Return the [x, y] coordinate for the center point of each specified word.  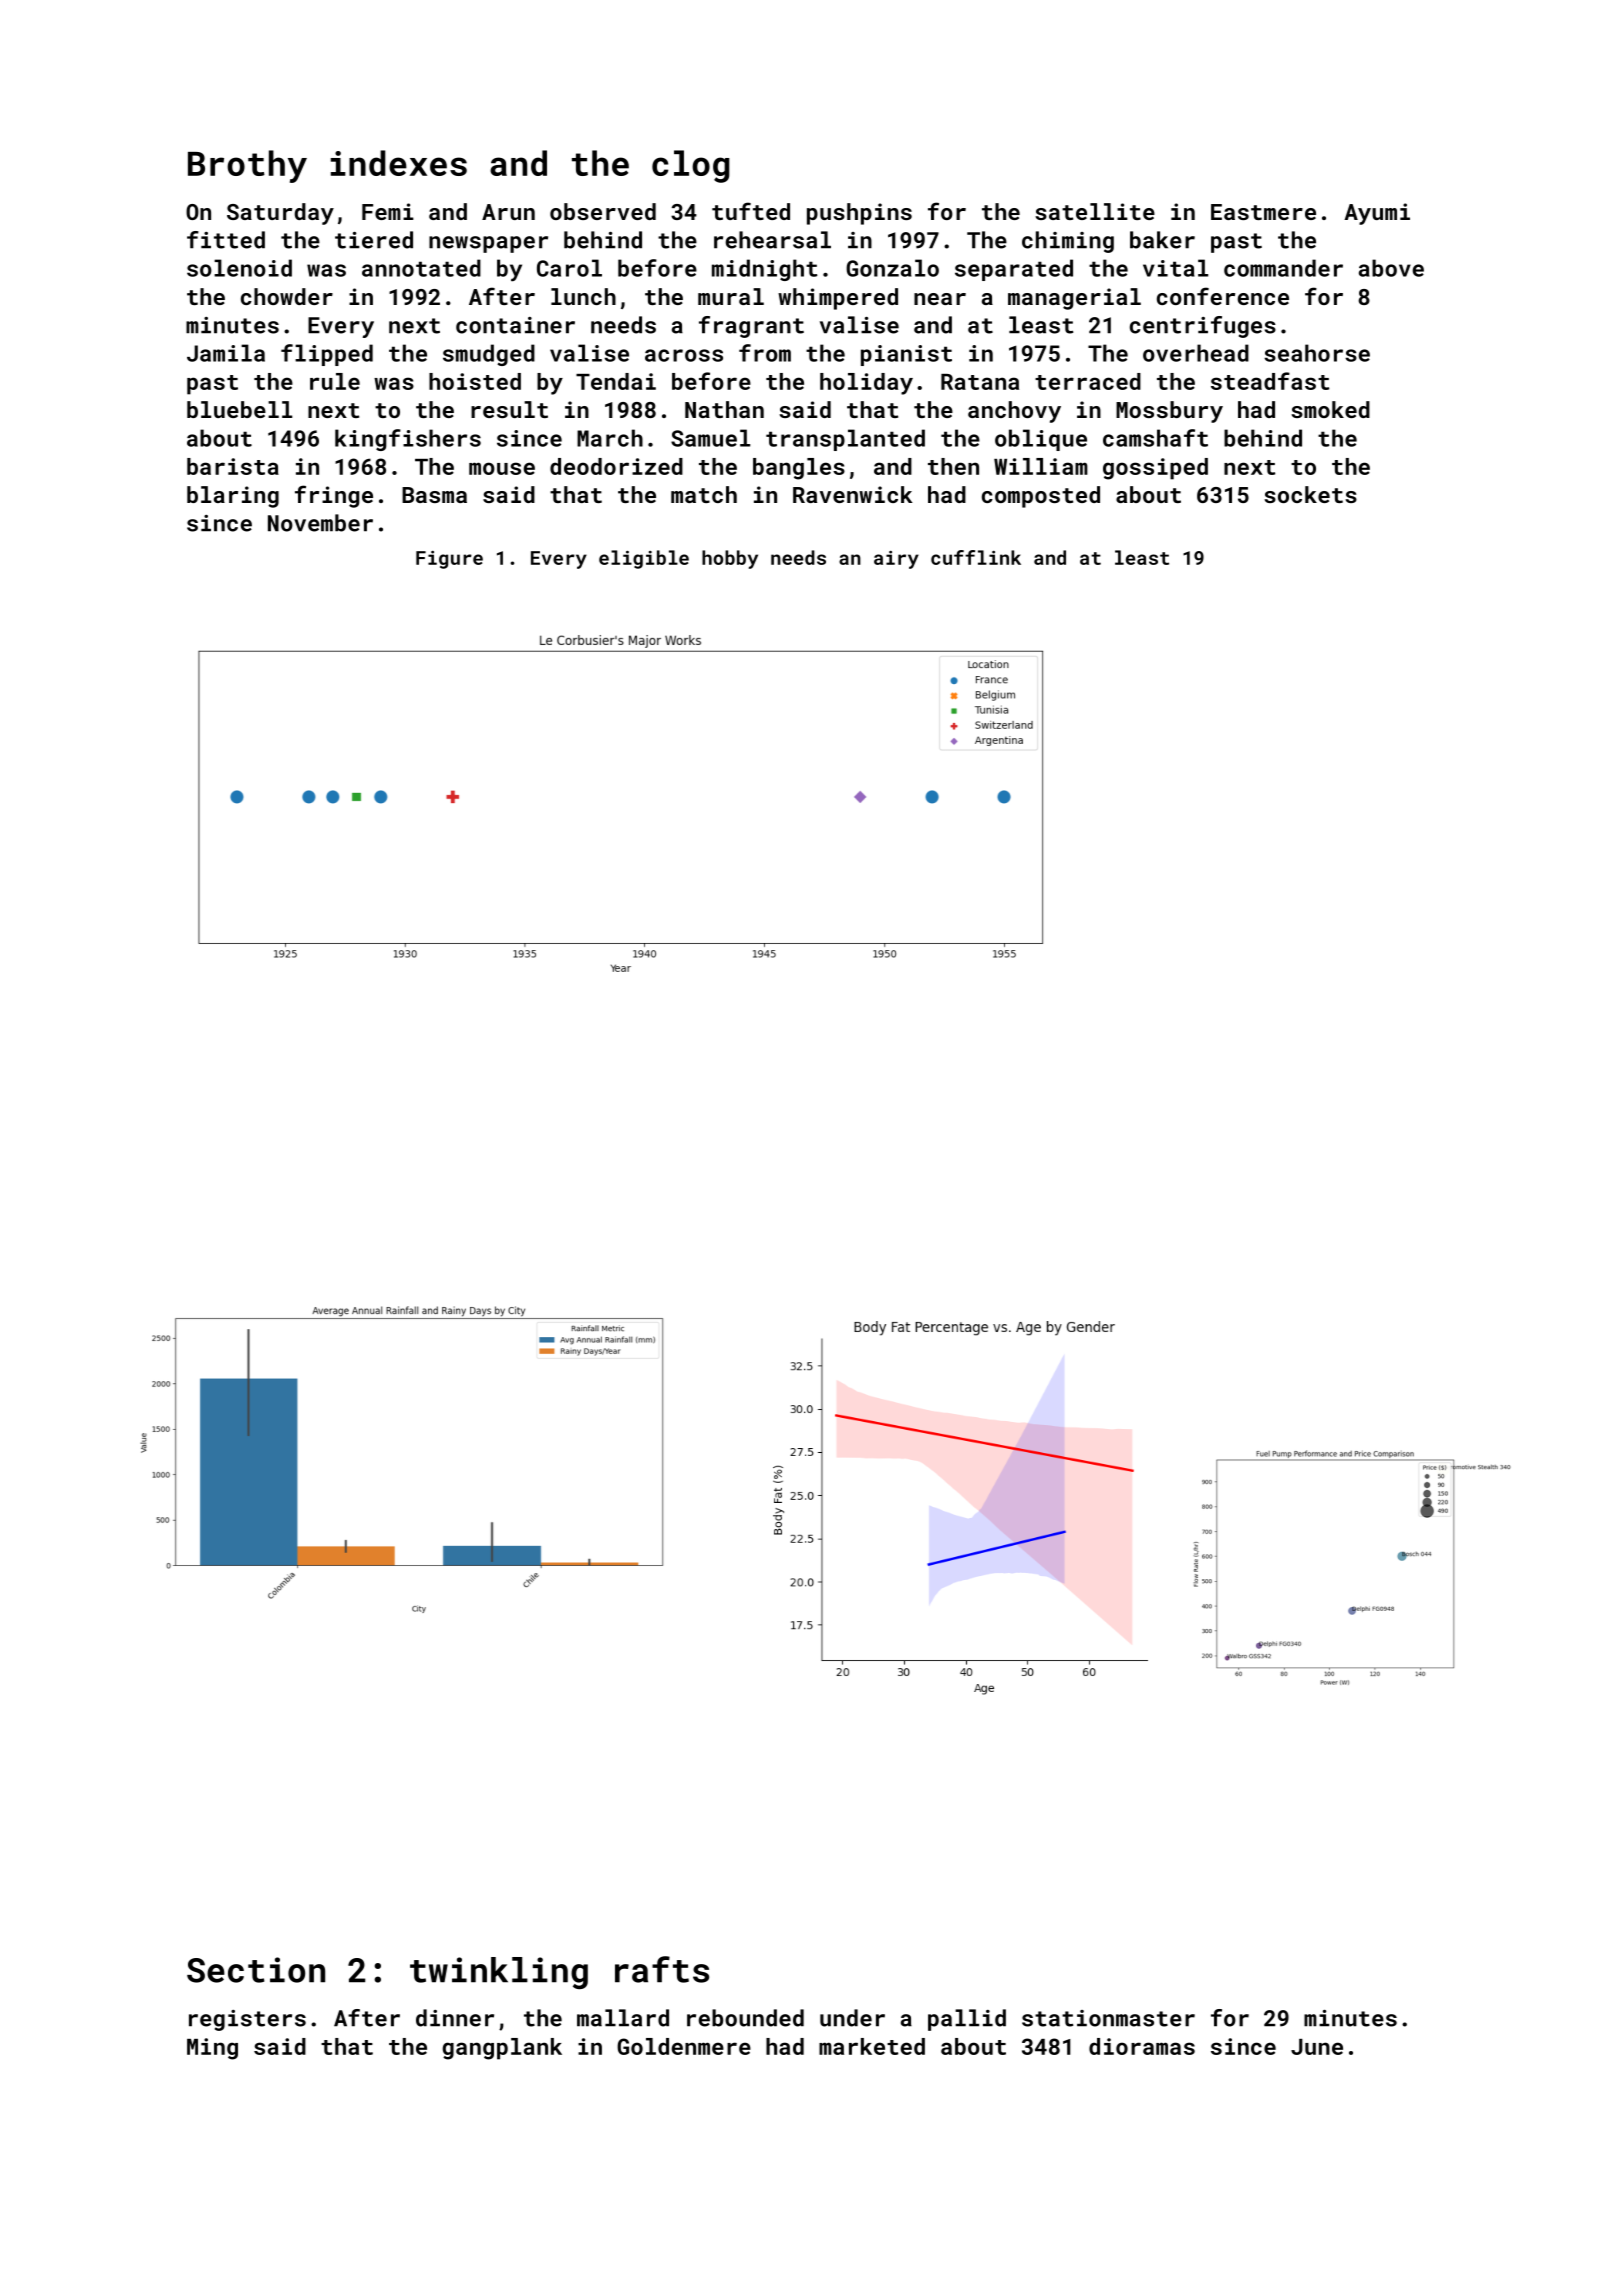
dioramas [1142, 2046]
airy [896, 560]
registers [247, 2020]
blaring [233, 497]
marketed [872, 2046]
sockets [1310, 494]
